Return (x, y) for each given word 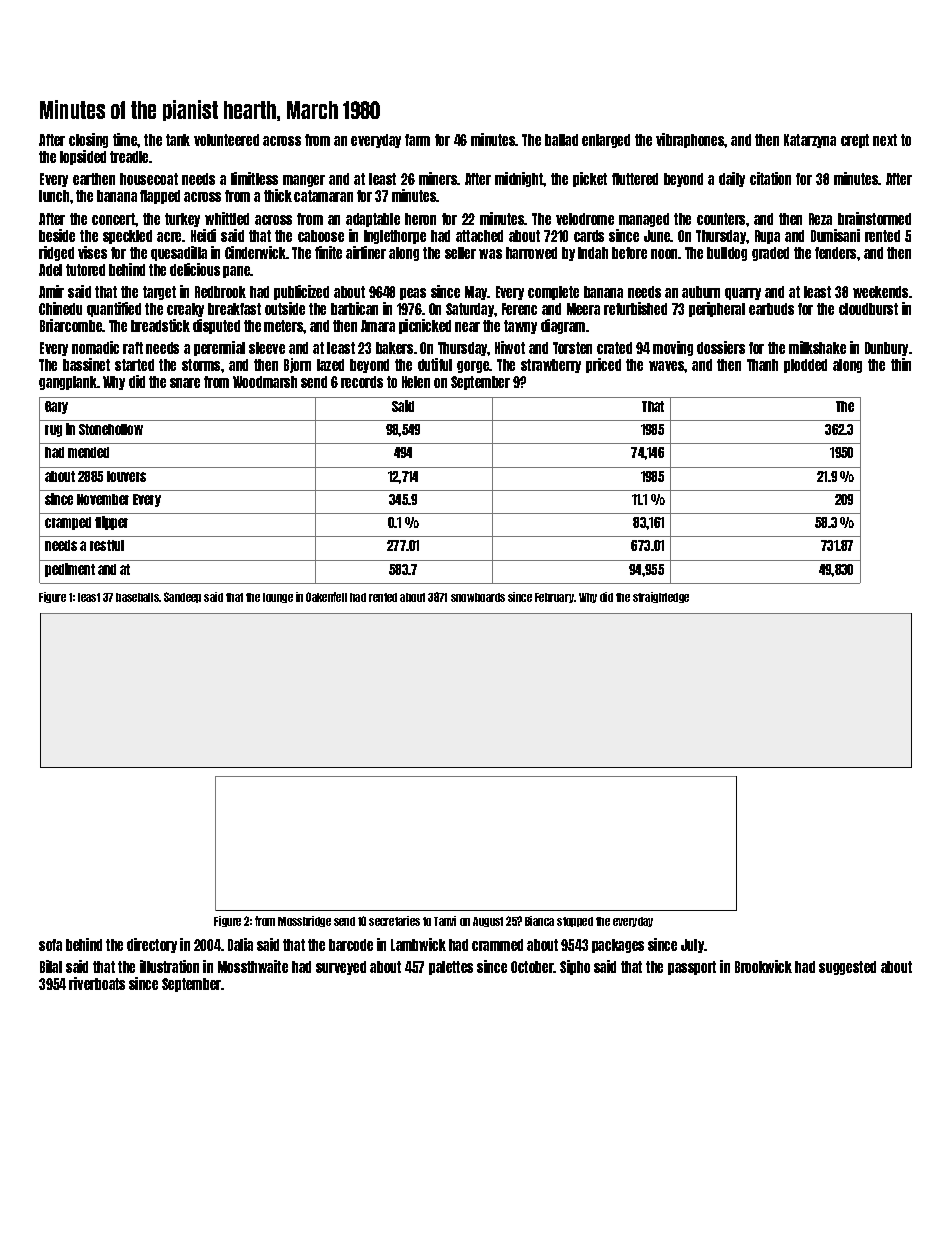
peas (413, 294)
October (532, 967)
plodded (805, 366)
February (554, 598)
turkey (182, 220)
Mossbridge (304, 921)
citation (770, 178)
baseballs (138, 597)
